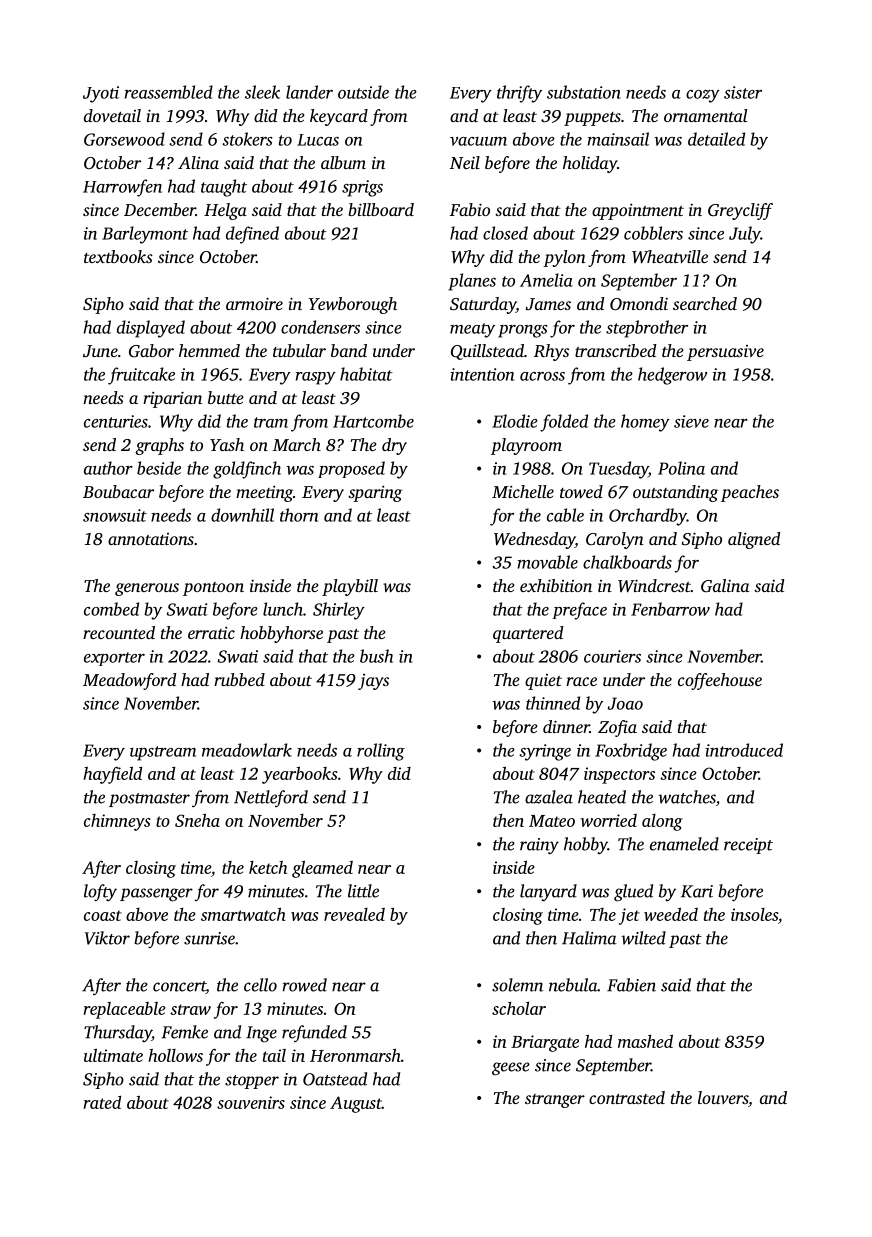 This image has width=872, height=1237. Describe the element at coordinates (725, 353) in the image. I see `persuasive` at that location.
